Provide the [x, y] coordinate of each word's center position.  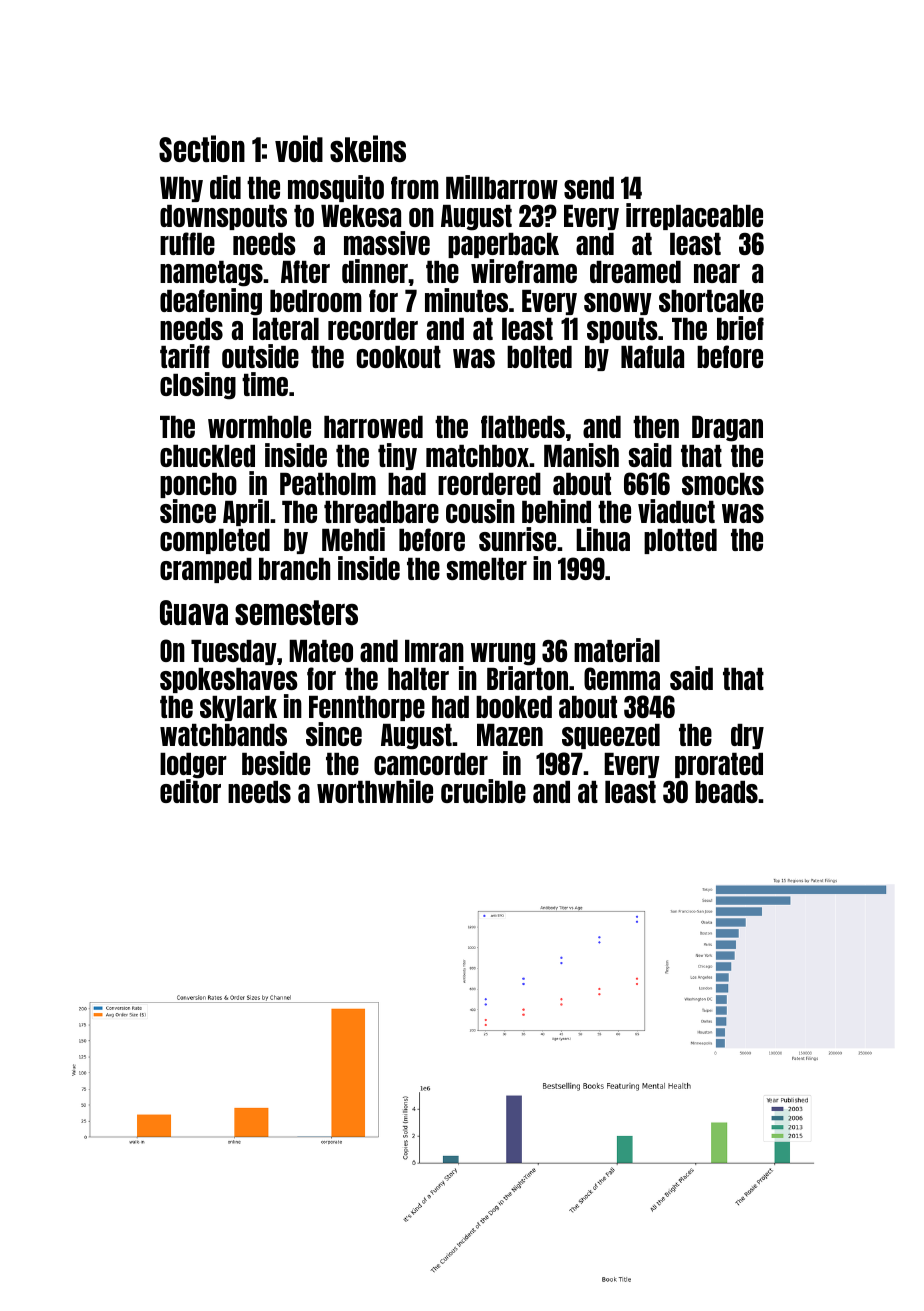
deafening [211, 302]
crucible [483, 791]
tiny [397, 456]
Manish [581, 455]
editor [190, 791]
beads [726, 792]
